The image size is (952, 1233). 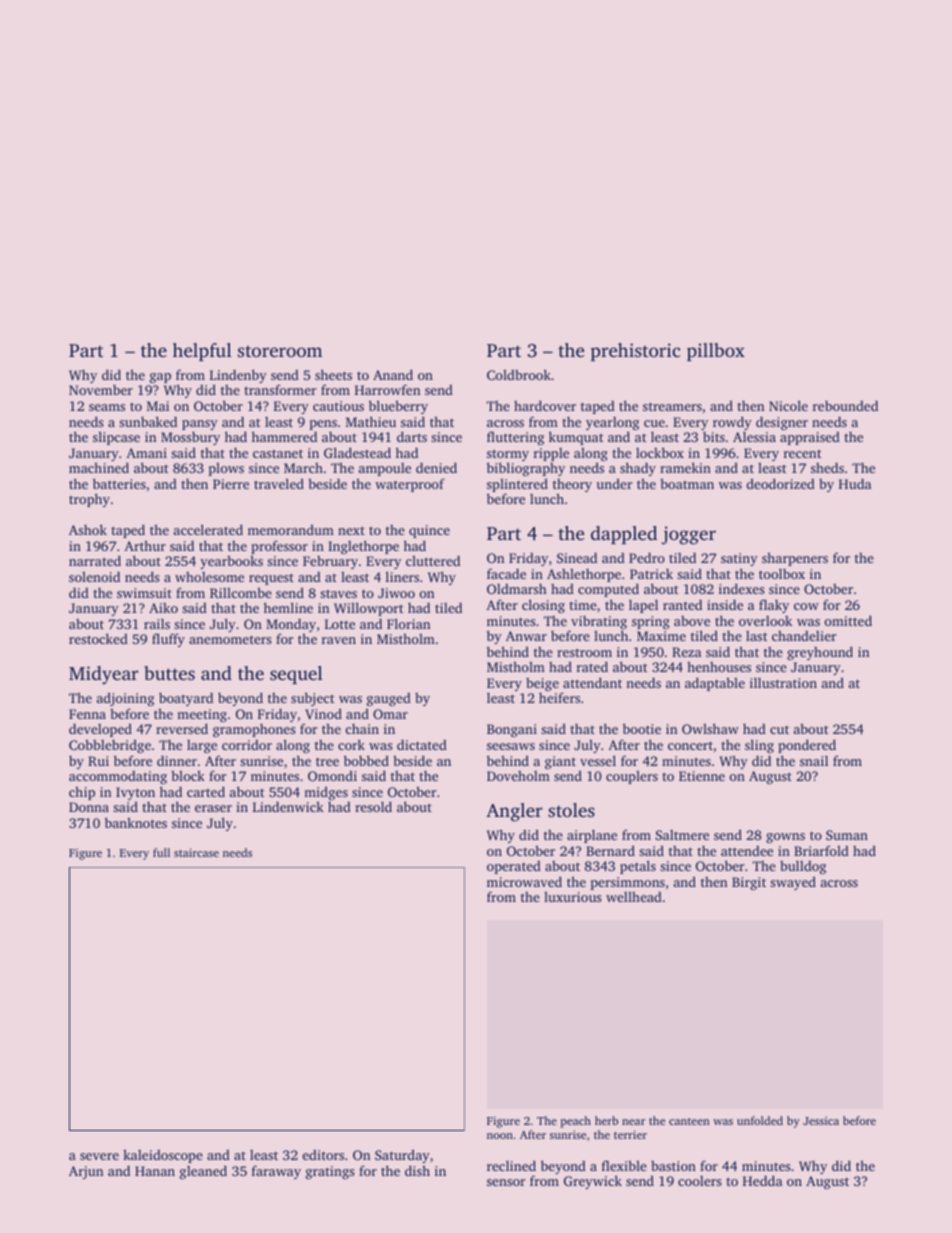 What do you see at coordinates (760, 1120) in the page?
I see `unfolded` at bounding box center [760, 1120].
